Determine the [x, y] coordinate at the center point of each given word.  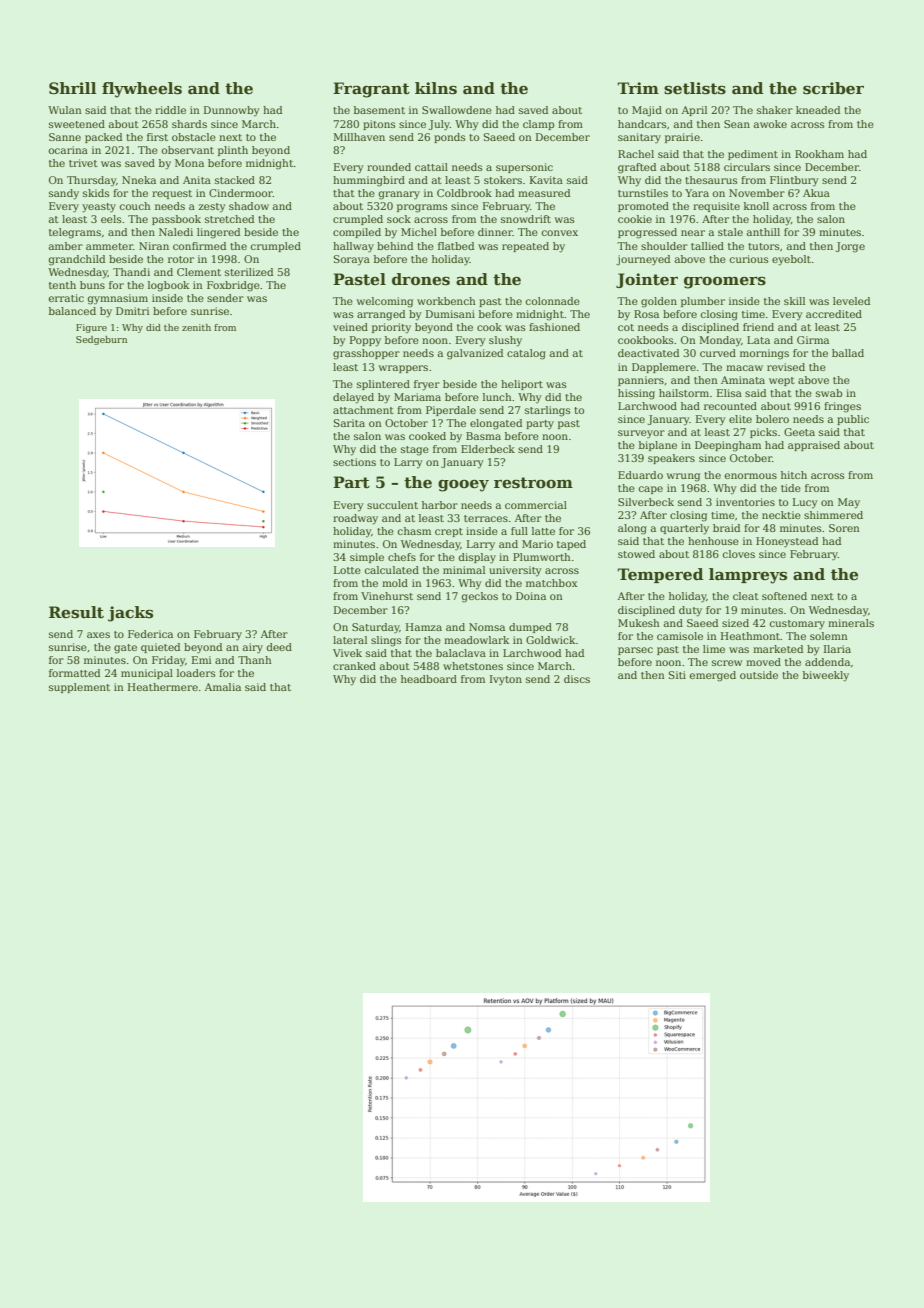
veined [350, 327]
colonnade [553, 301]
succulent [392, 505]
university [515, 571]
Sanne [65, 137]
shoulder [664, 246]
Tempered [660, 575]
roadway [355, 519]
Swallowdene [457, 110]
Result [76, 612]
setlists [695, 88]
